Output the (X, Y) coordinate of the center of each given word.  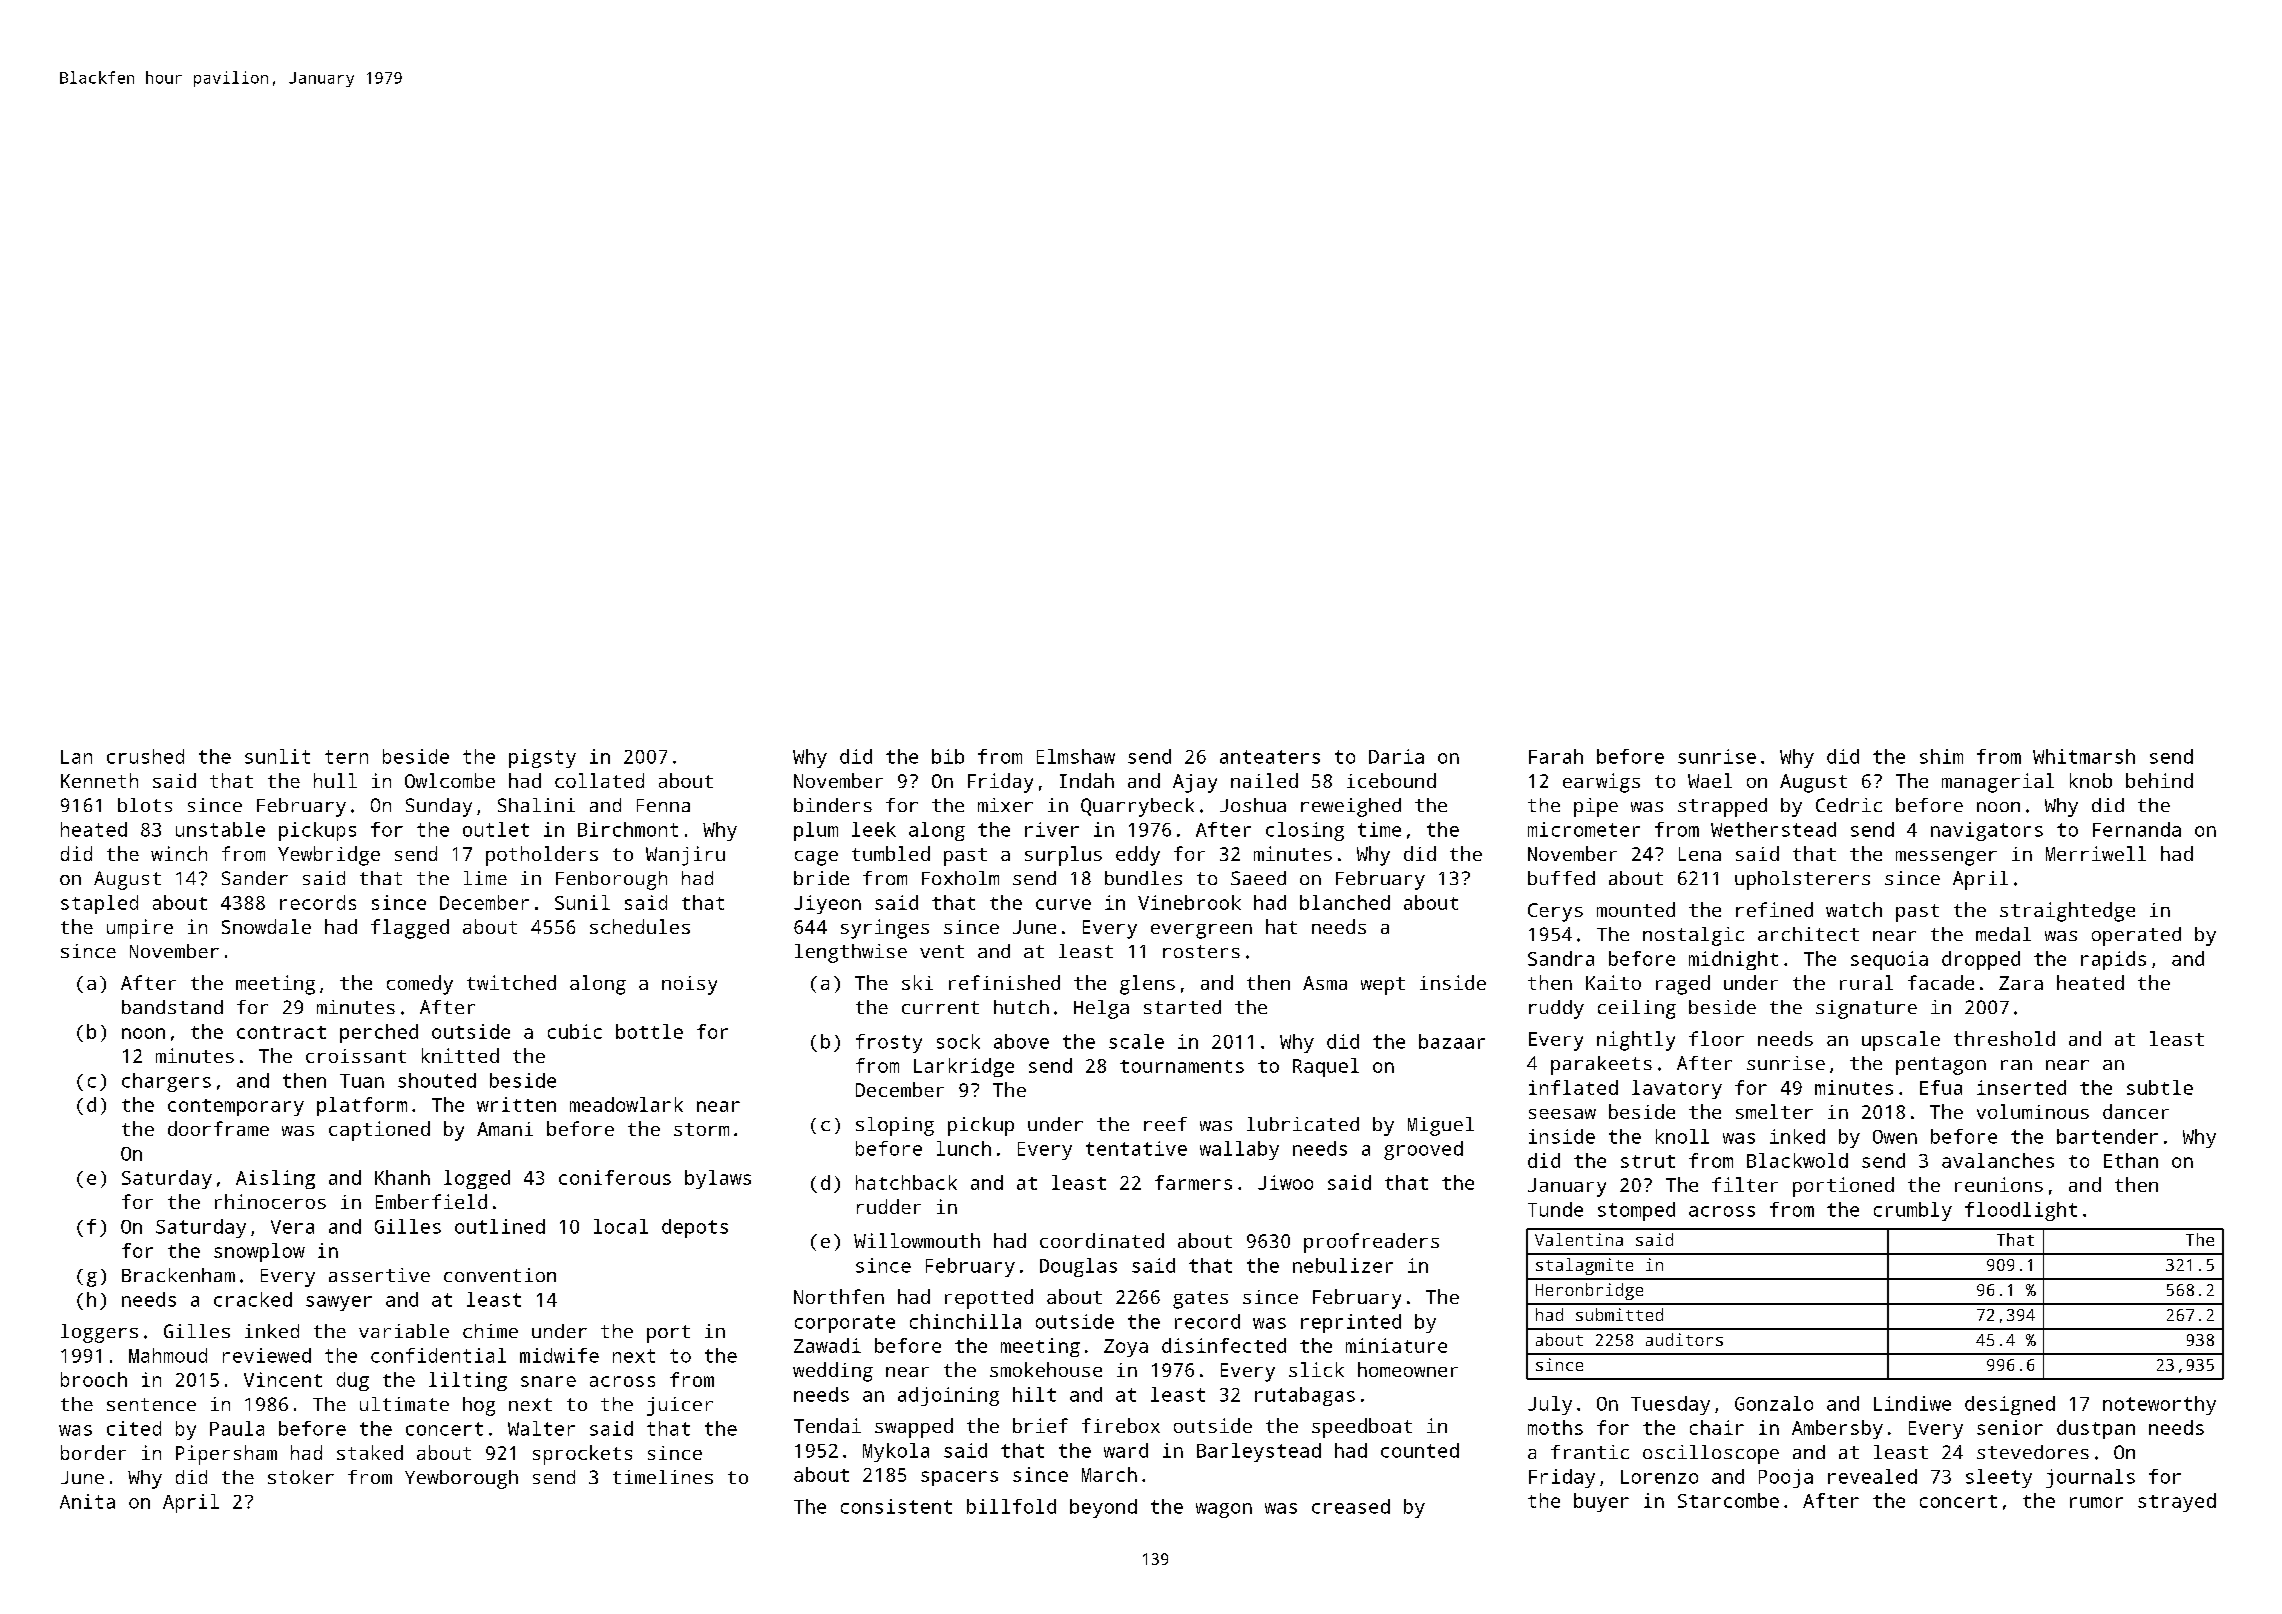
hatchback (906, 1182)
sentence (151, 1404)
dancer (2136, 1111)
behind (2159, 780)
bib (948, 756)
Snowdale (266, 926)
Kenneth (99, 780)
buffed (1561, 878)
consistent (896, 1506)
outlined (500, 1226)
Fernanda (2137, 829)
